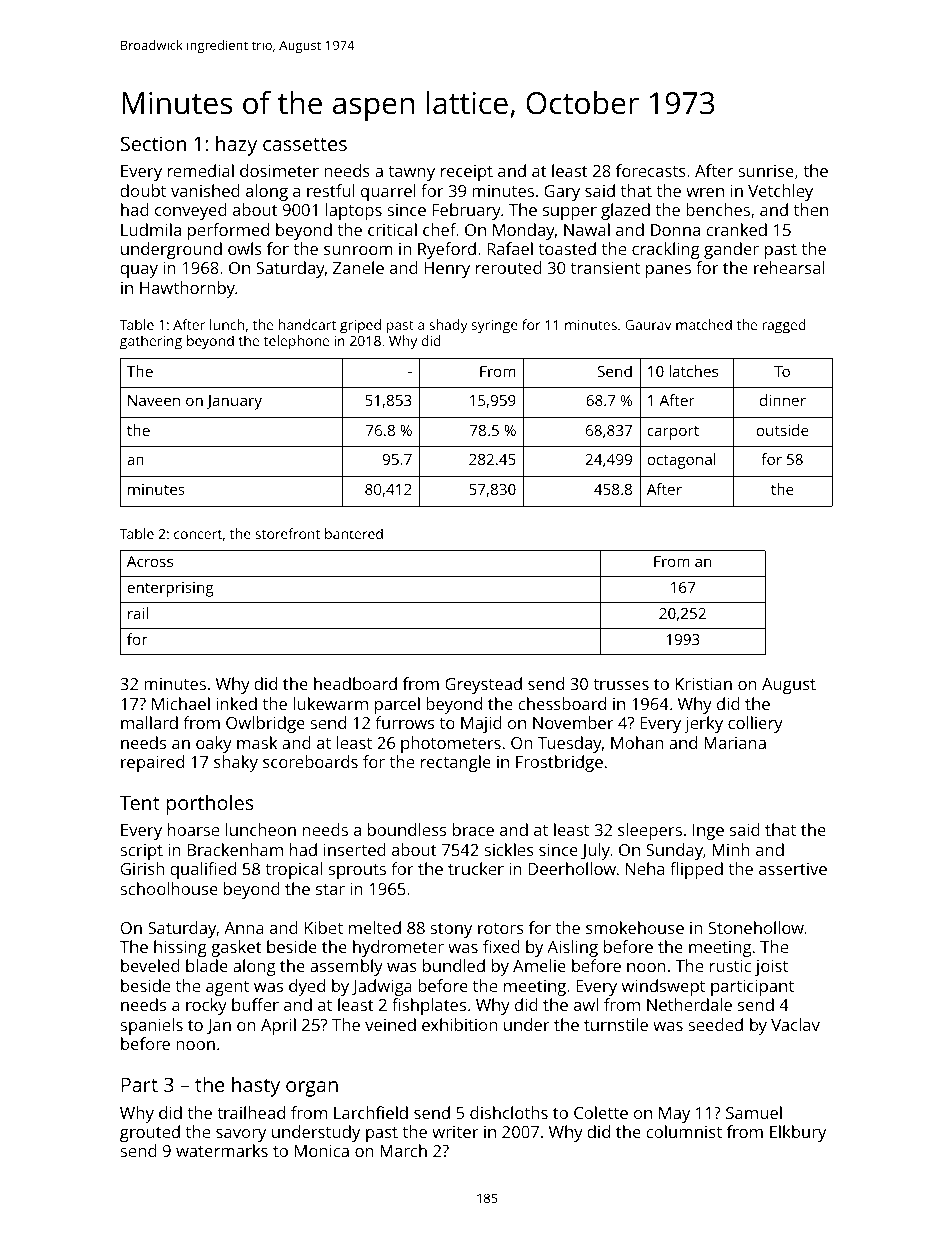 This document has height=1233, width=952. I want to click on sickles, so click(509, 849).
